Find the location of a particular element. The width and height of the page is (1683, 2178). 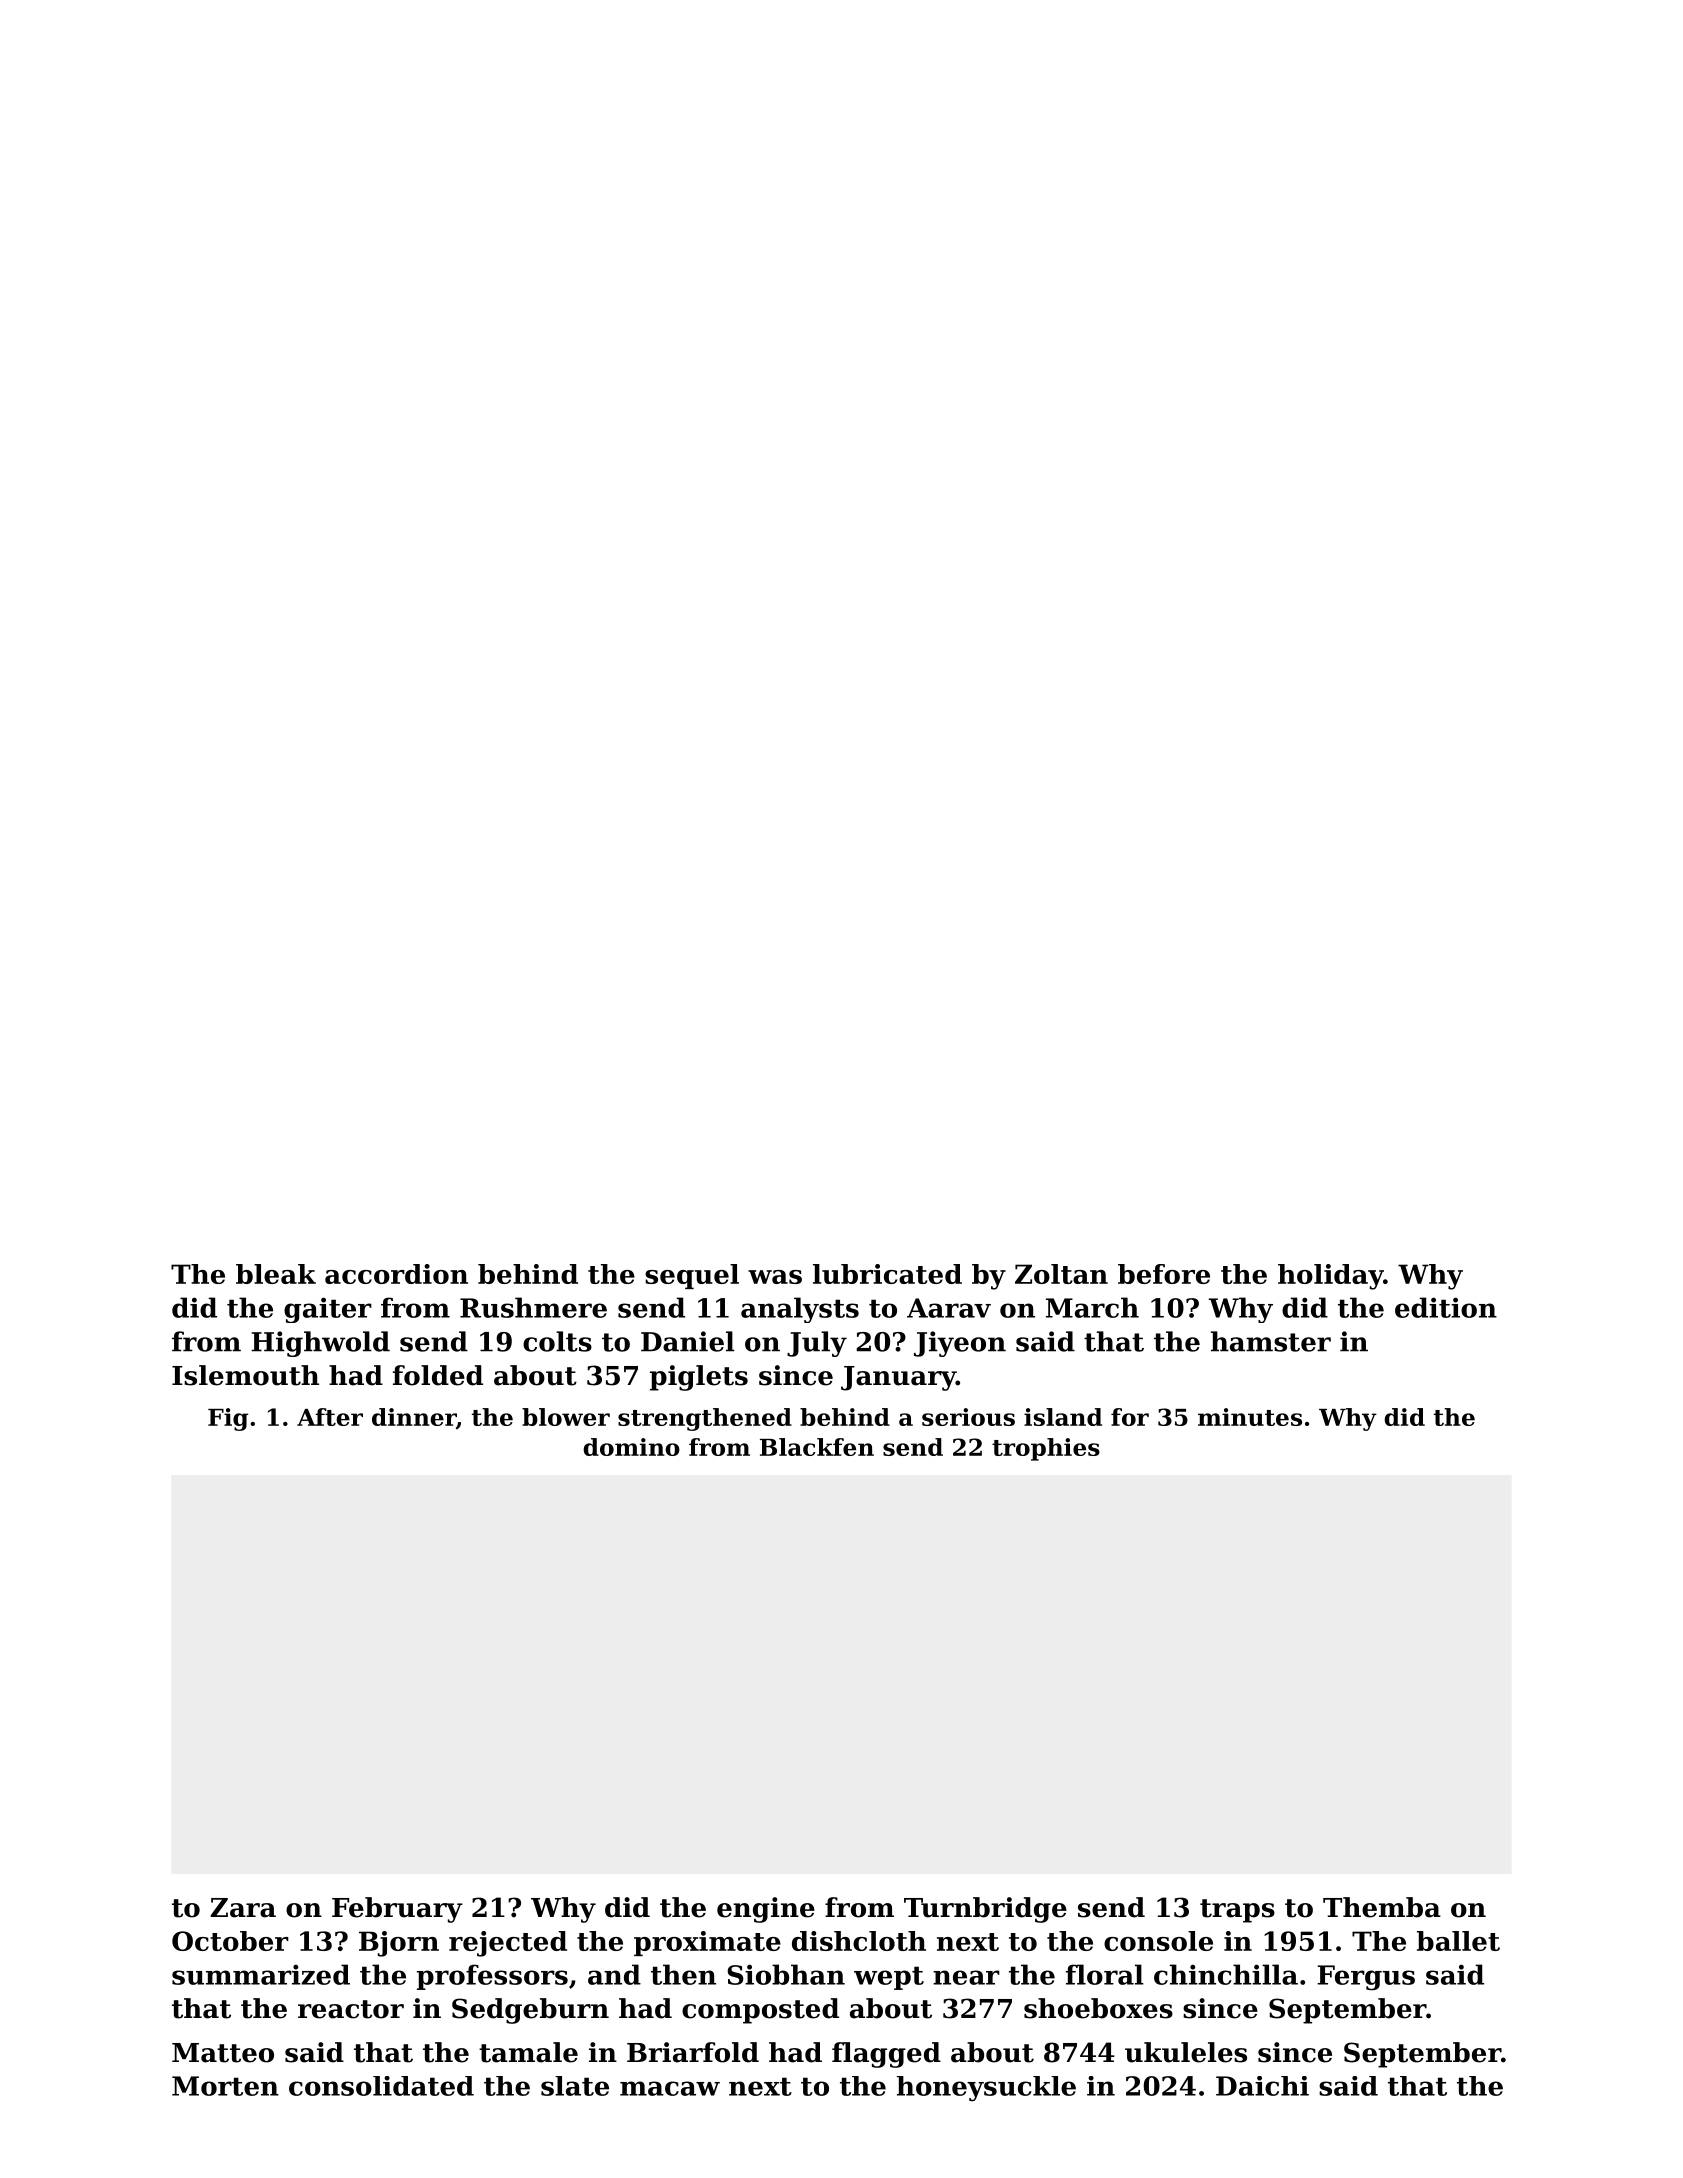

rejected is located at coordinates (508, 1944).
